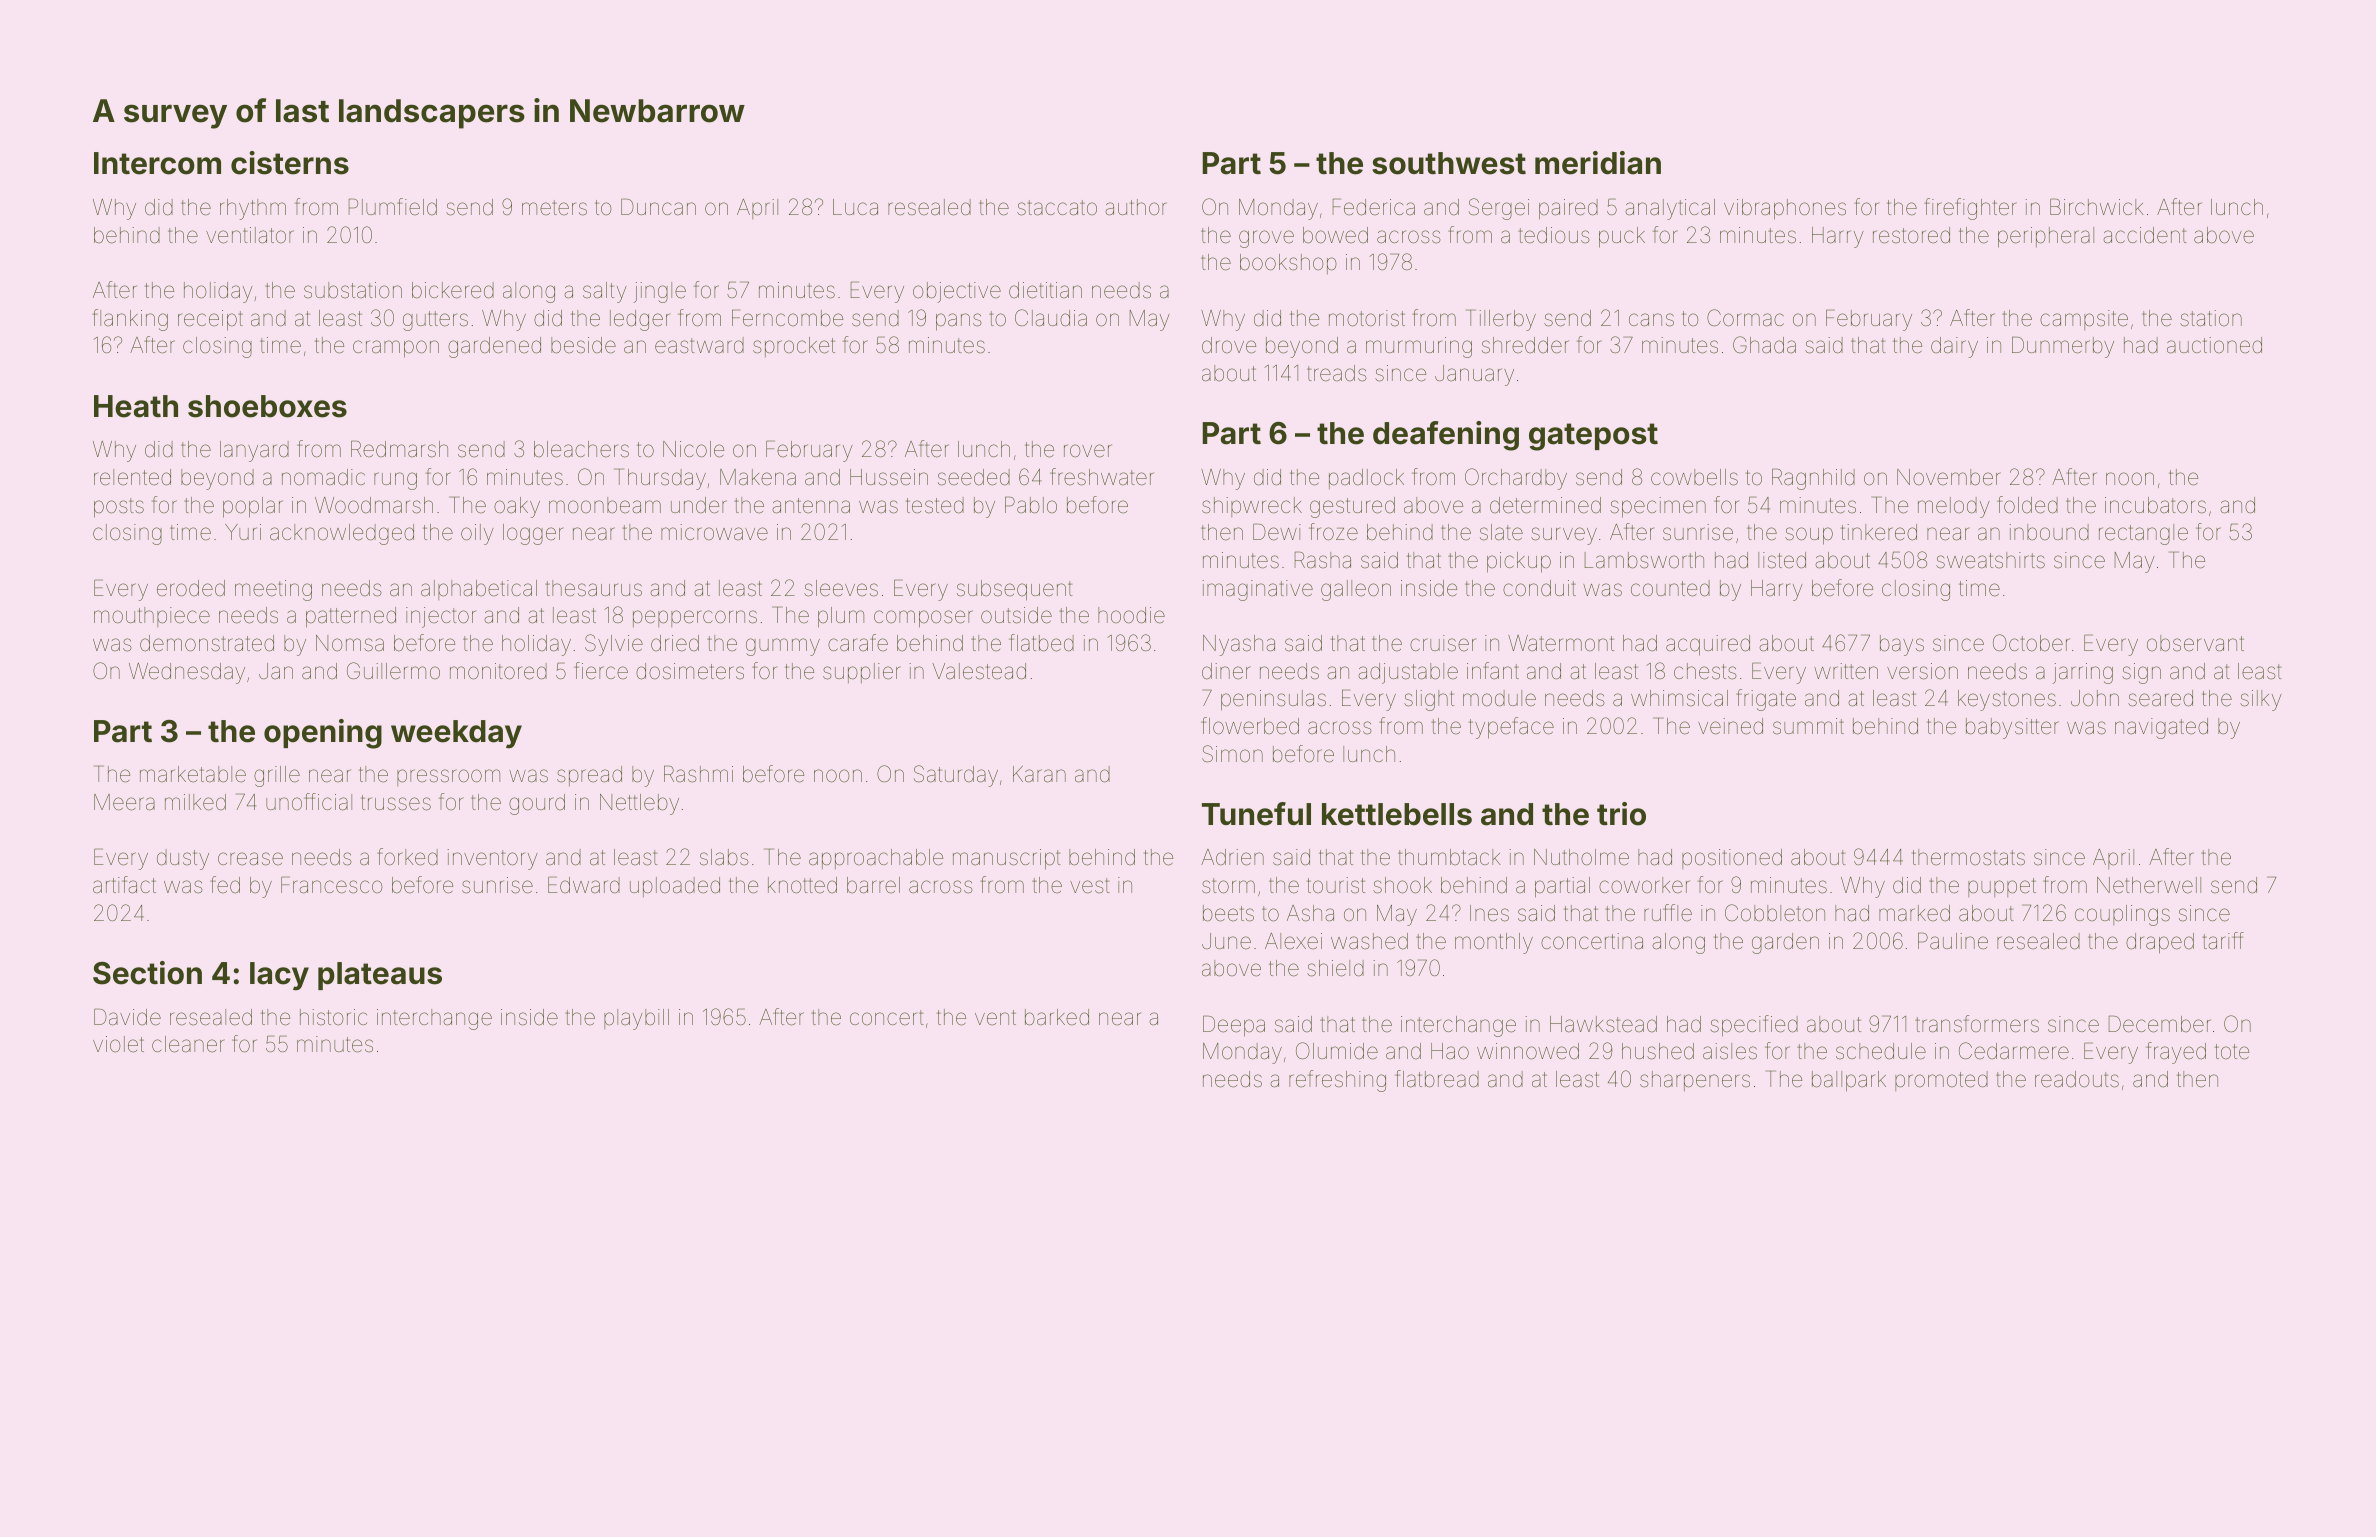 This screenshot has width=2376, height=1537. Describe the element at coordinates (1408, 673) in the screenshot. I see `adjustable` at that location.
